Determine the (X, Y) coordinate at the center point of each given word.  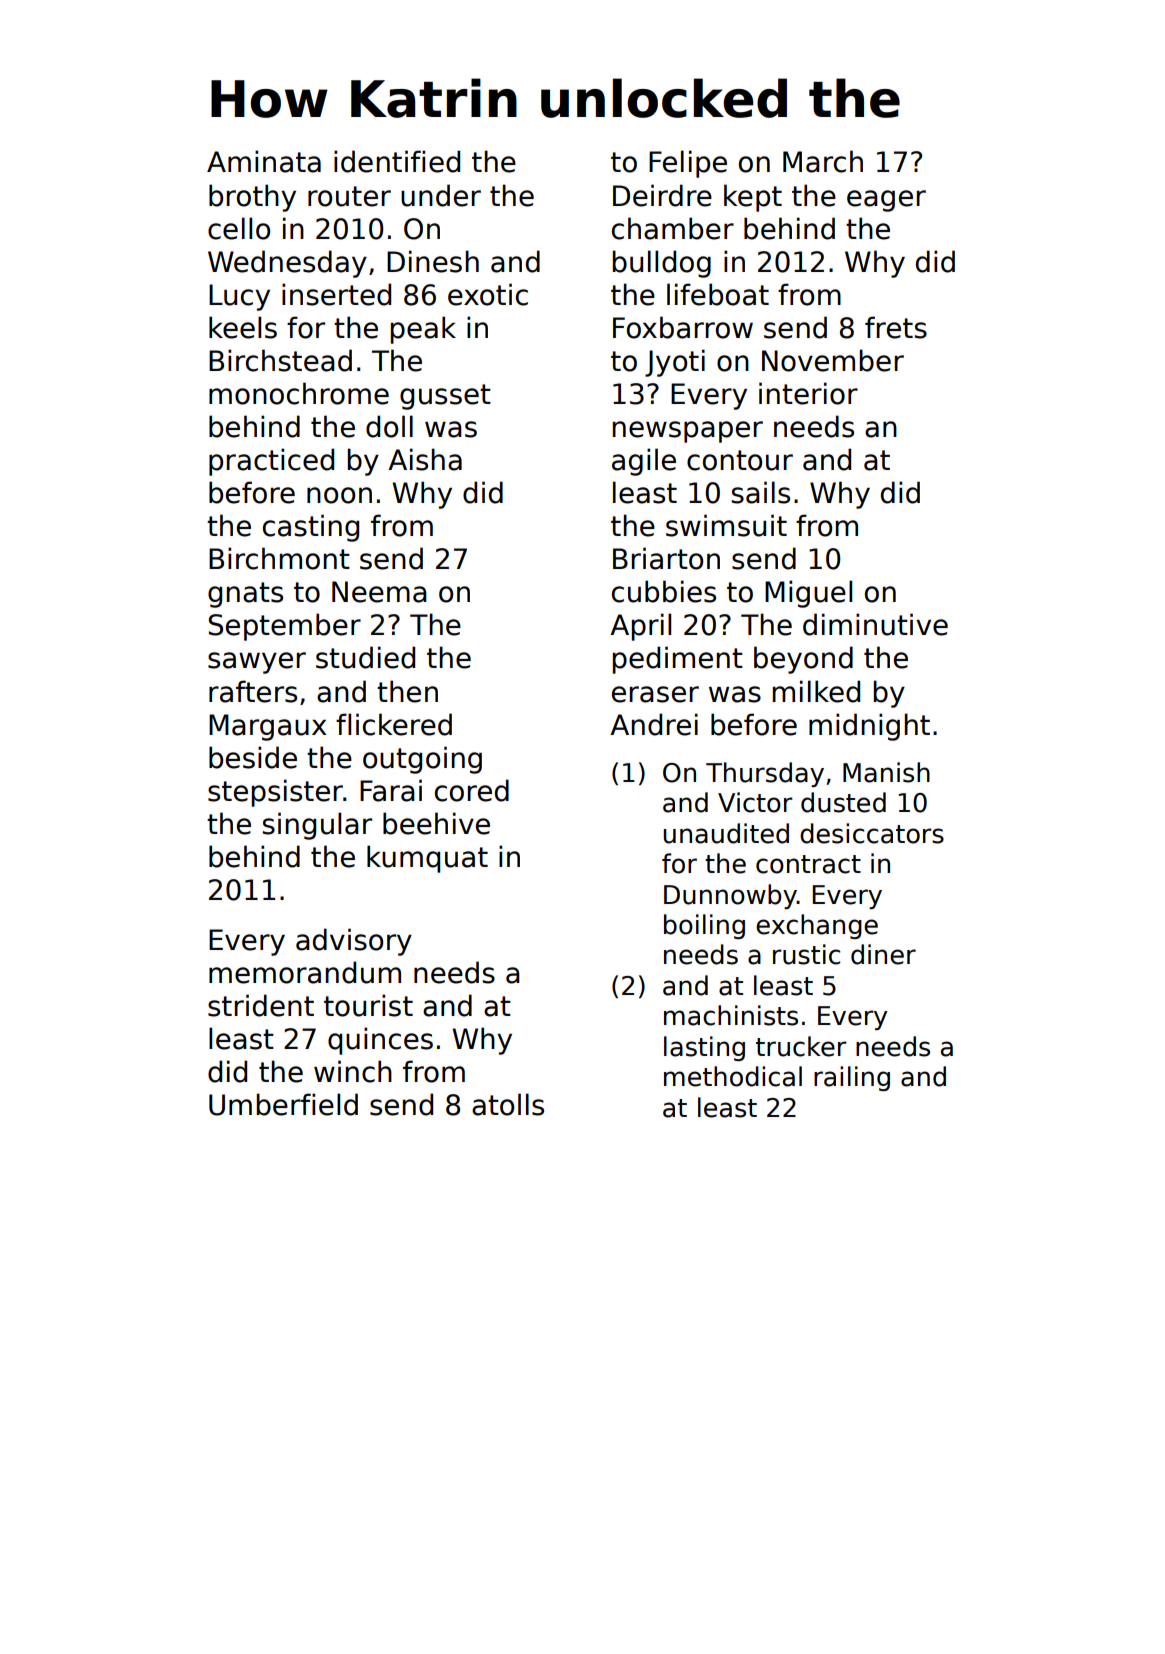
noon (339, 495)
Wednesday (287, 264)
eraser (655, 694)
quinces (380, 1041)
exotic (488, 294)
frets (896, 327)
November (833, 360)
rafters (253, 691)
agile (644, 462)
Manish (886, 772)
